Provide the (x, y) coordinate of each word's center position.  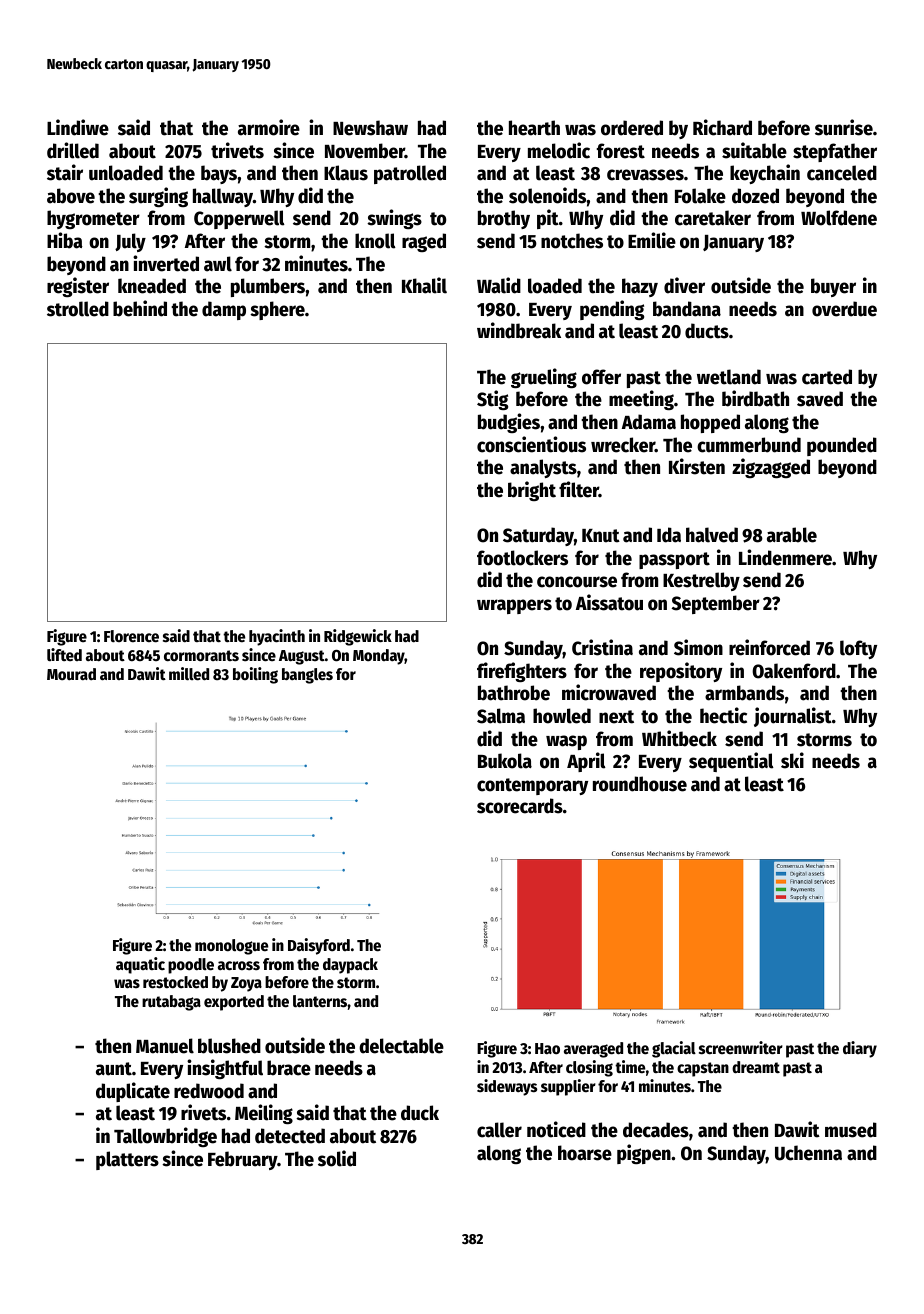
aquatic (140, 965)
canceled (842, 173)
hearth (534, 128)
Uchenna (808, 1153)
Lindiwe (78, 127)
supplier (568, 1087)
